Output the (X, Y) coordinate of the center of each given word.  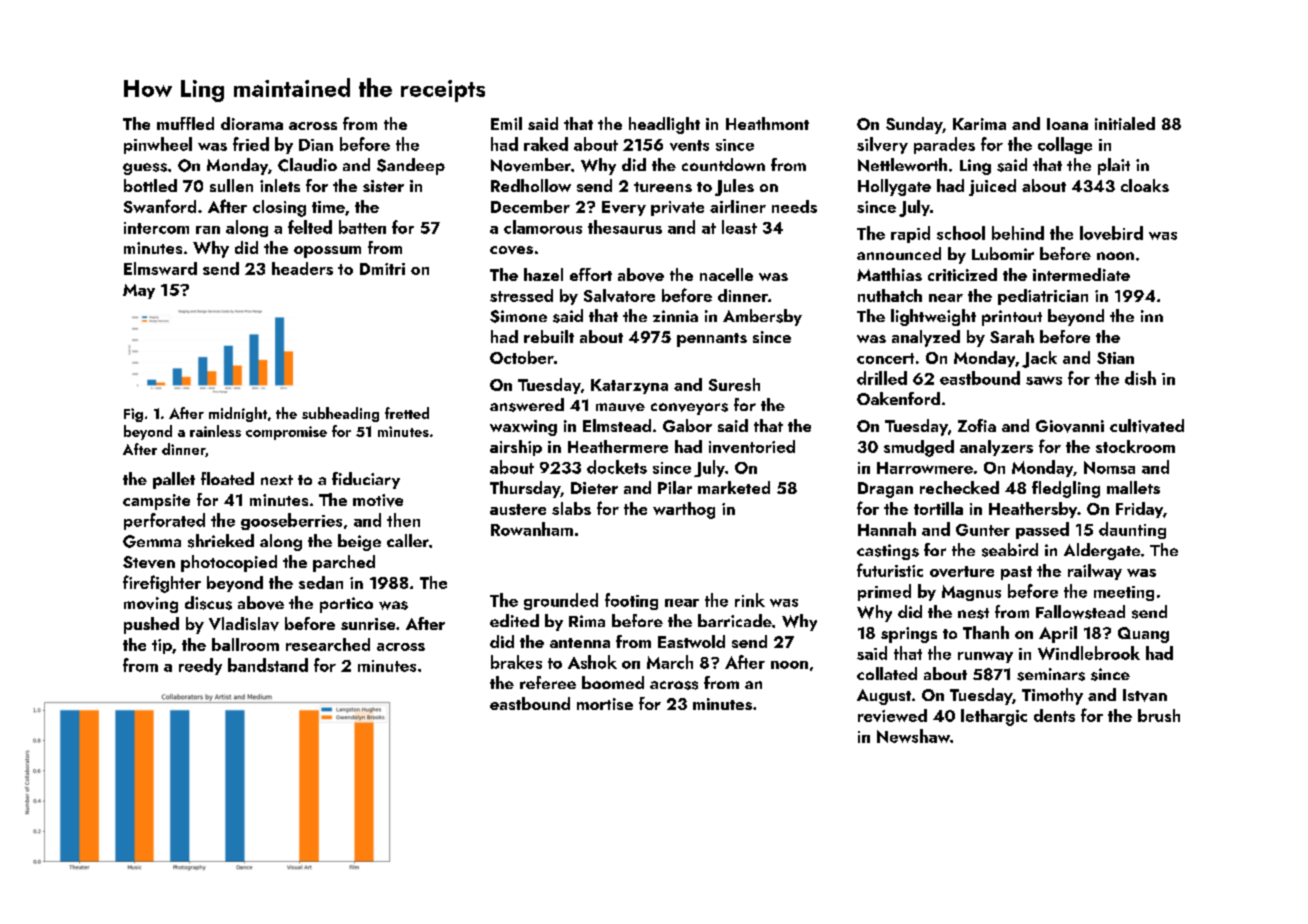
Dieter (594, 488)
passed (1042, 530)
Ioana (1067, 124)
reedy (200, 666)
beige (359, 542)
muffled (185, 123)
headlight (664, 125)
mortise (605, 704)
